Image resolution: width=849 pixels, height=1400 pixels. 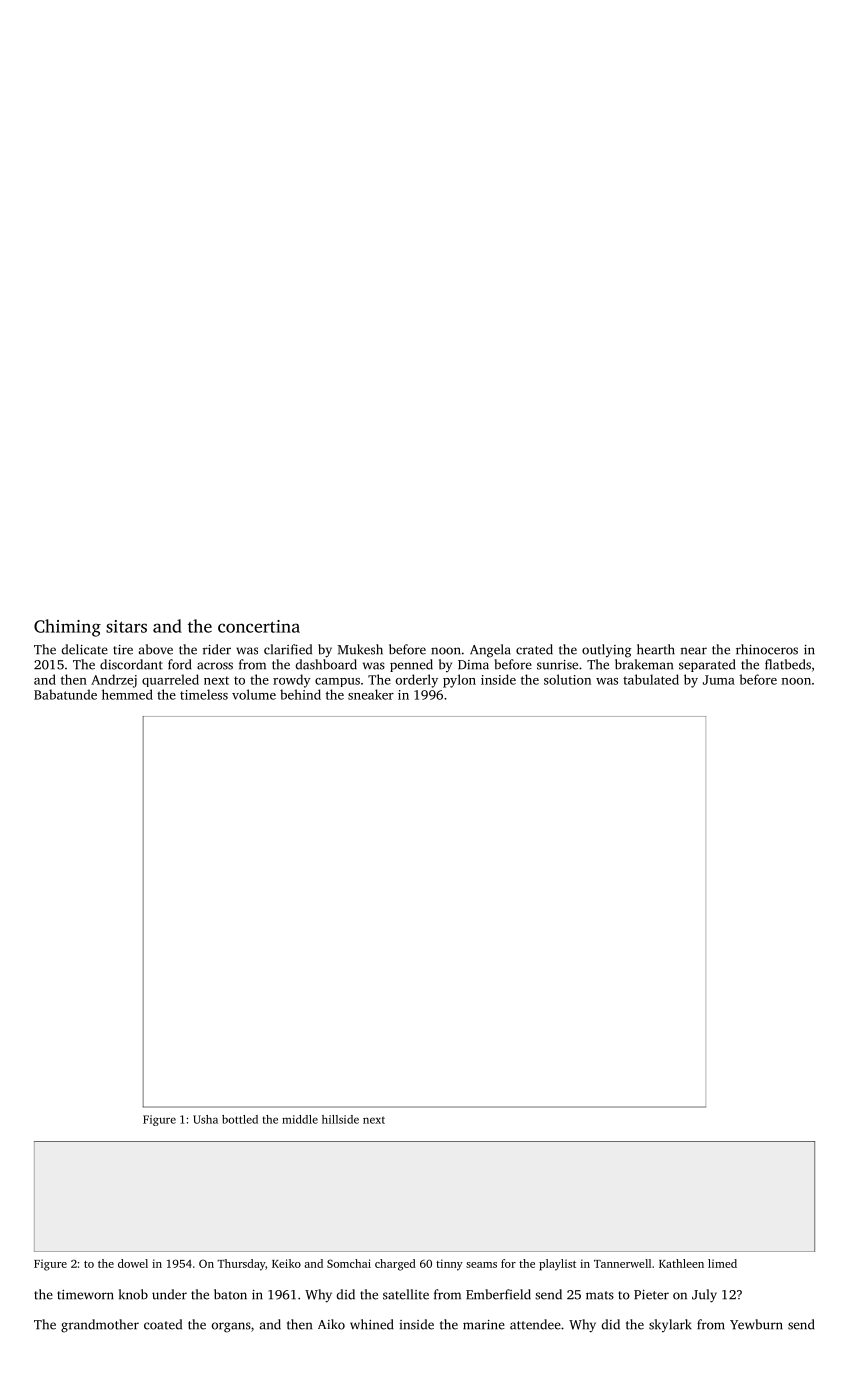 What do you see at coordinates (360, 649) in the image?
I see `Mukesh` at bounding box center [360, 649].
